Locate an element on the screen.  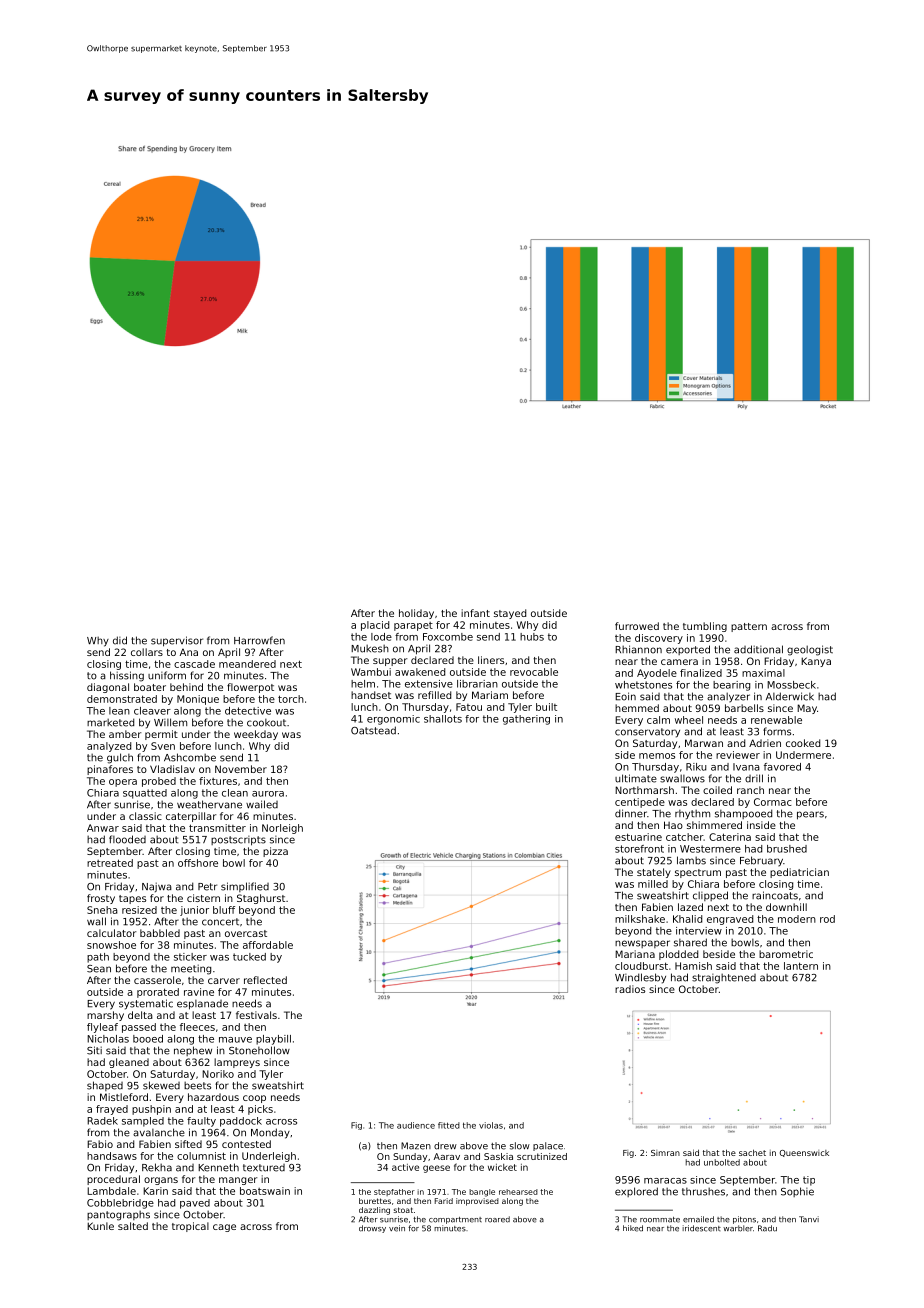
rhythm is located at coordinates (692, 815).
